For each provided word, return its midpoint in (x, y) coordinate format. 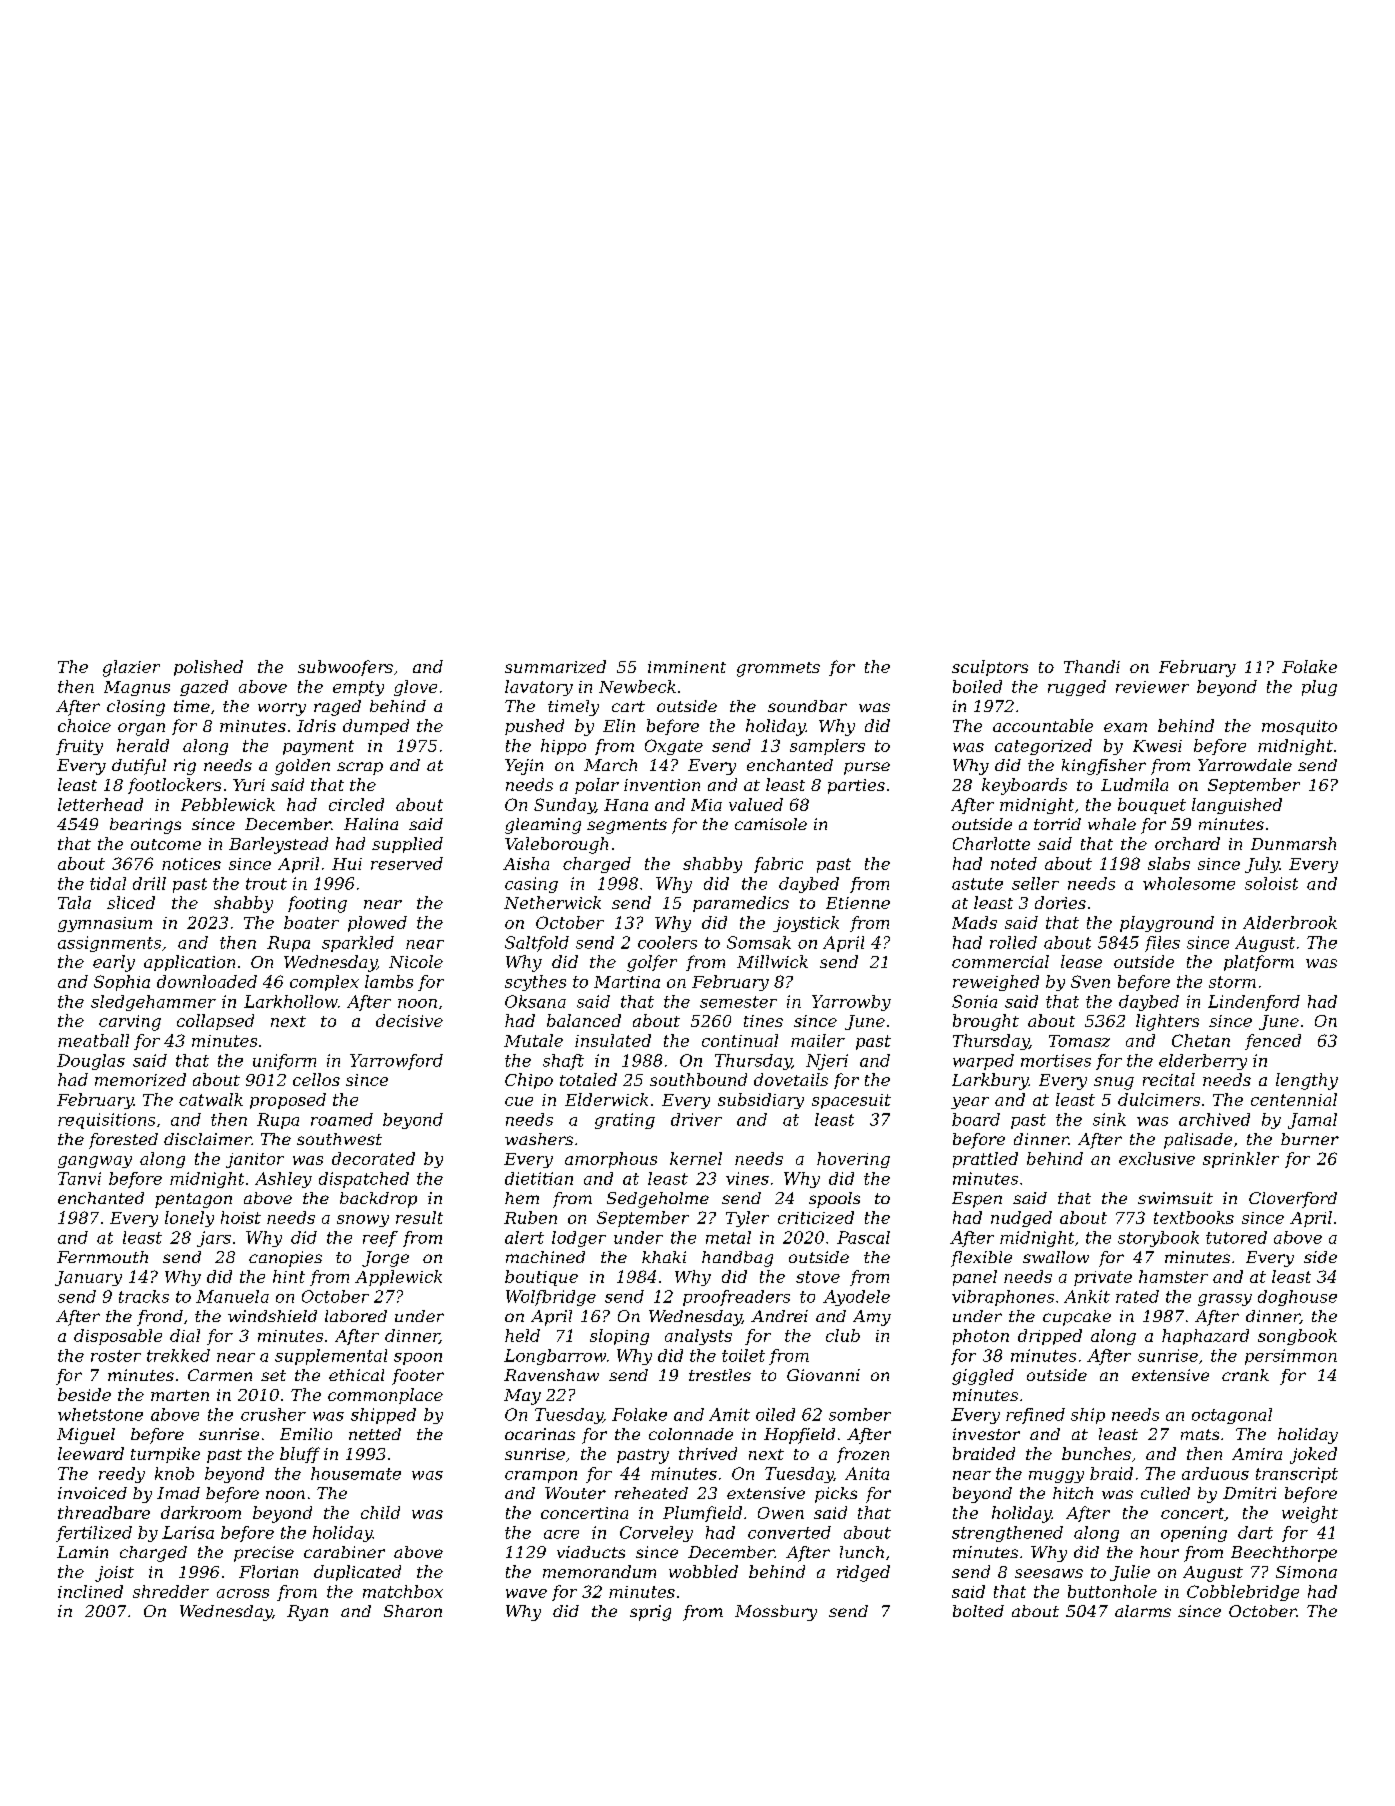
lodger (579, 1239)
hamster (1173, 1276)
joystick (806, 924)
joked (1313, 1455)
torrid (1057, 824)
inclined (90, 1591)
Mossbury (776, 1613)
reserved (407, 863)
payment (318, 747)
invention (662, 785)
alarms (1143, 1611)
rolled (1013, 942)
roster (116, 1356)
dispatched (364, 1180)
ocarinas (540, 1434)
